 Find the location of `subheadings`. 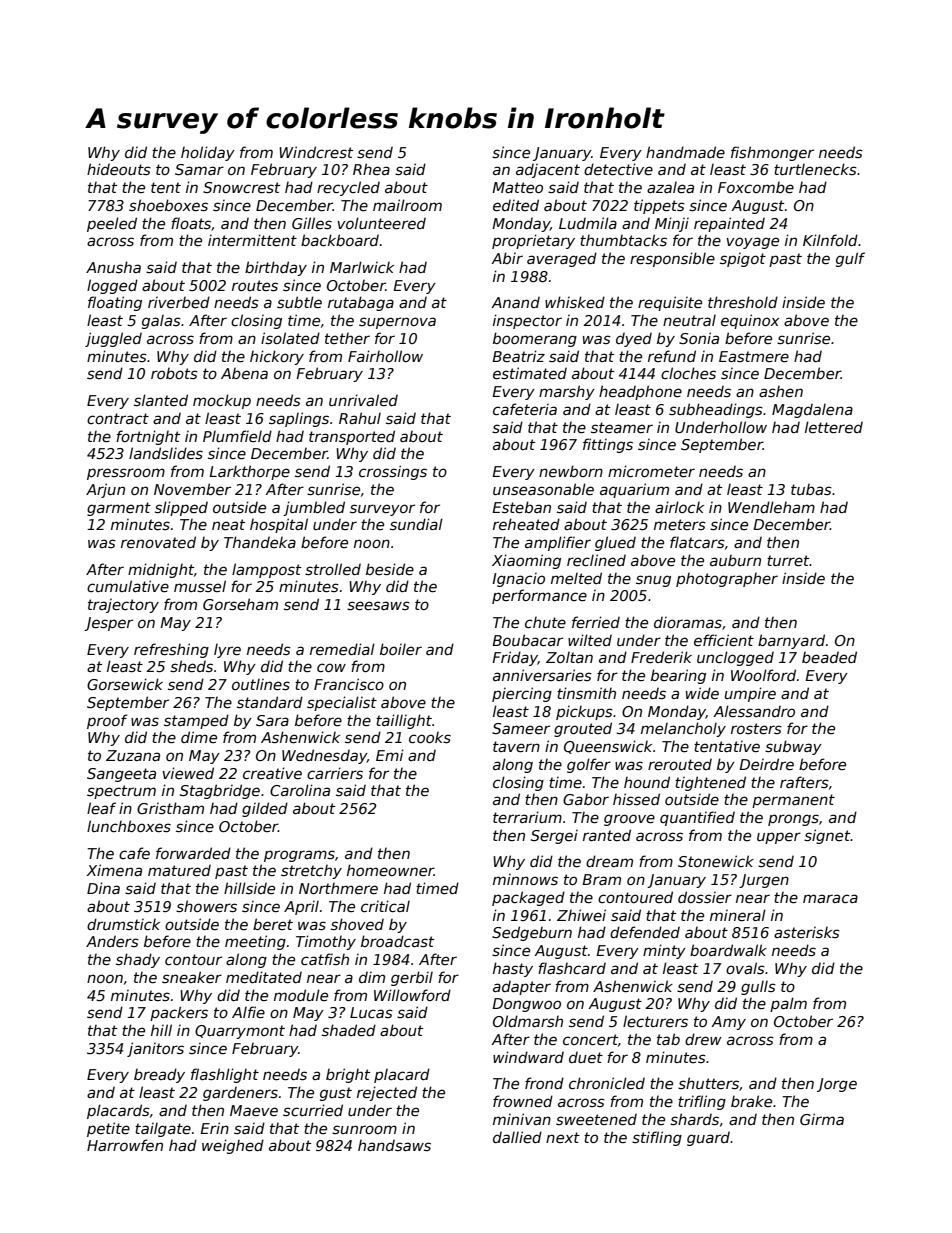

subheadings is located at coordinates (716, 410).
